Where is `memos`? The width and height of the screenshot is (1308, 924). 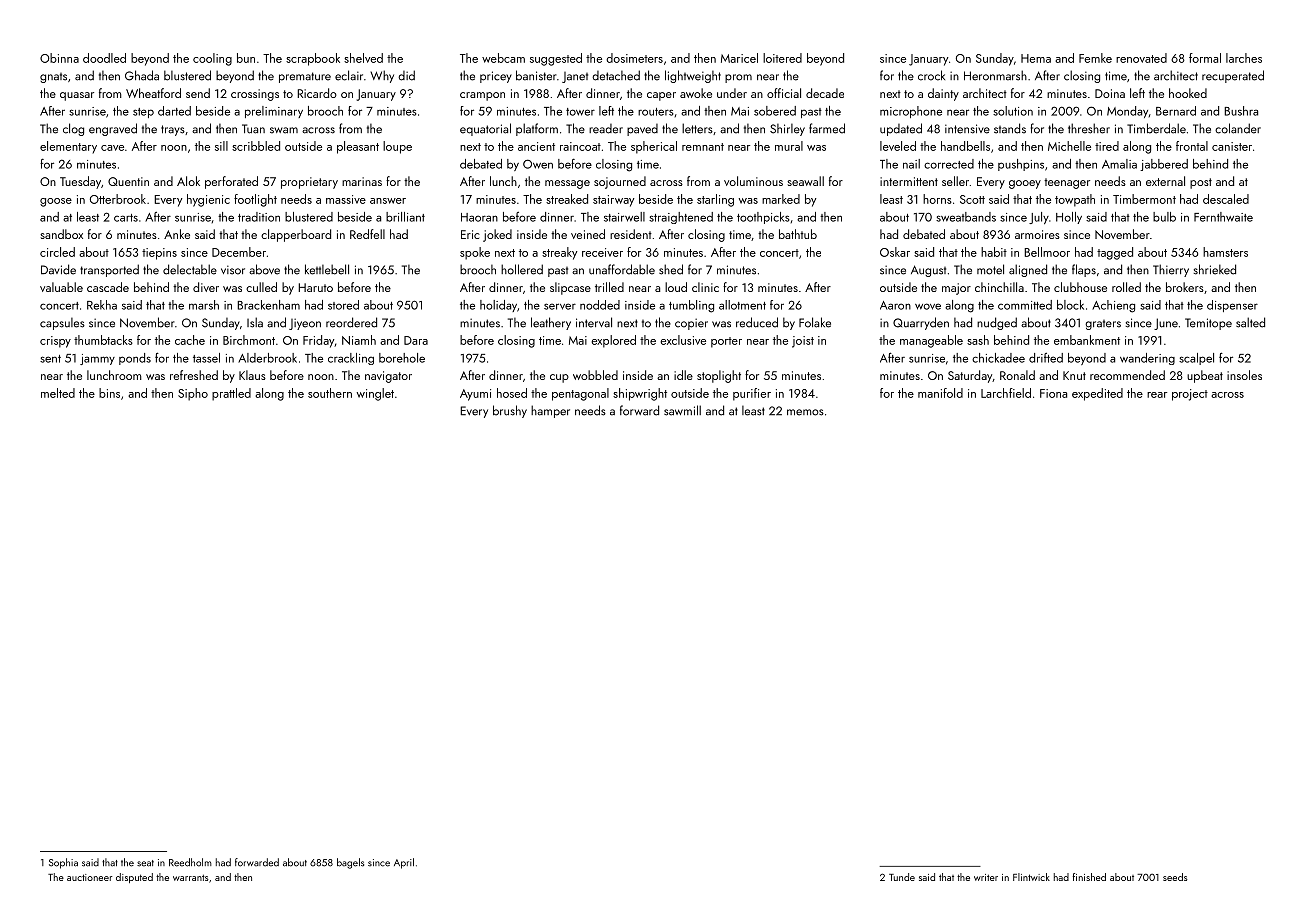 memos is located at coordinates (805, 412).
